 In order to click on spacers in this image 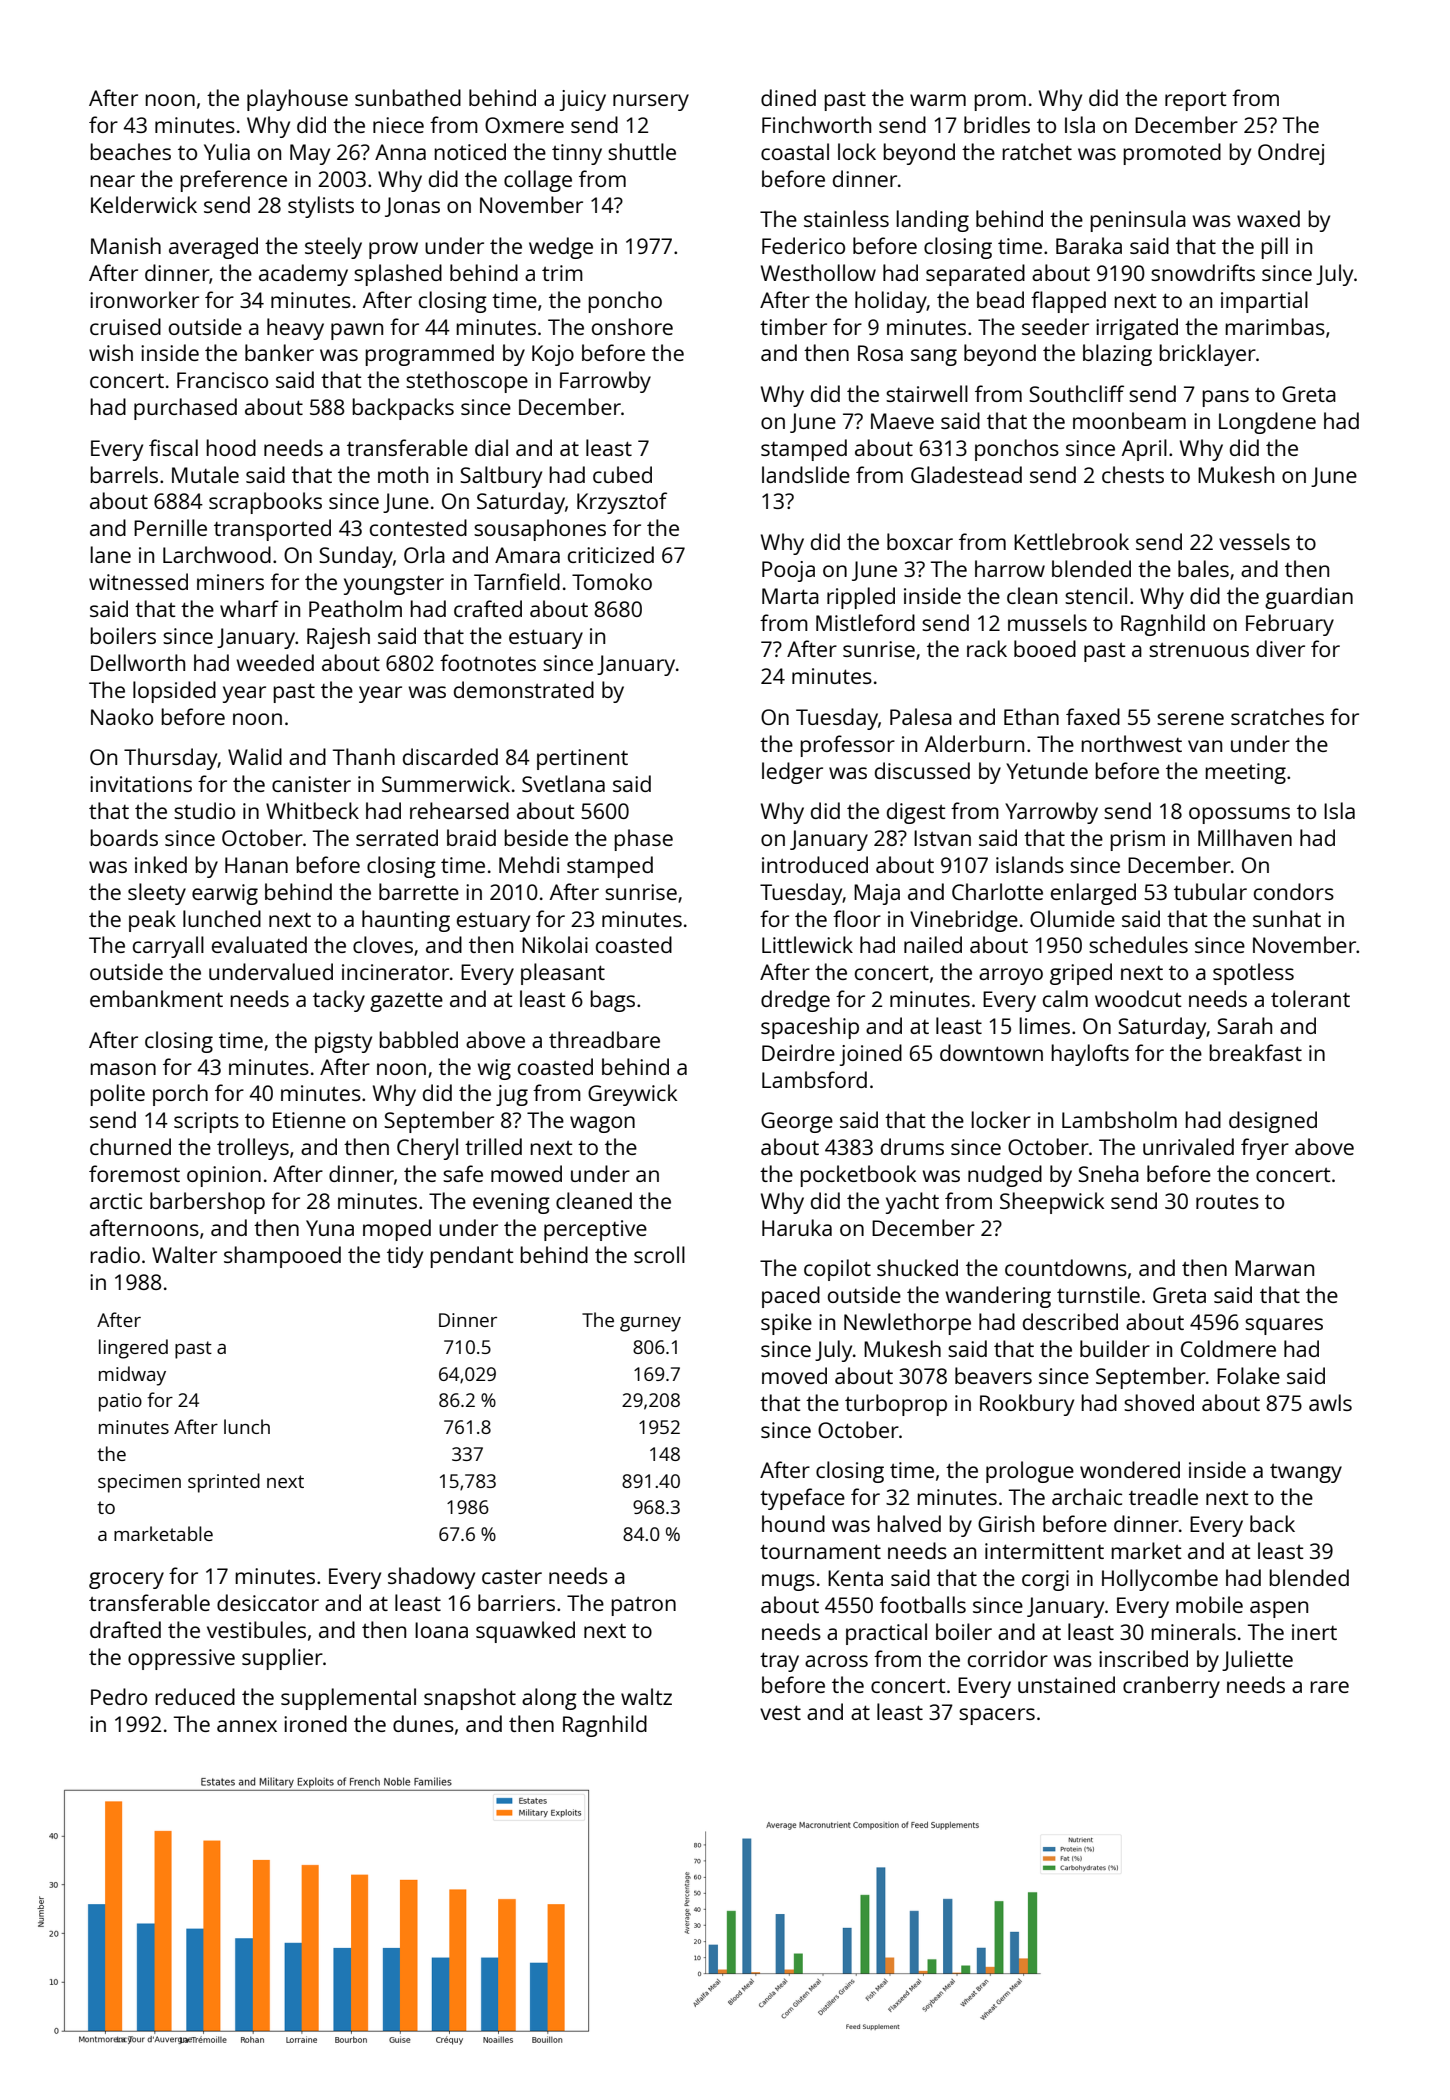, I will do `click(997, 1716)`.
